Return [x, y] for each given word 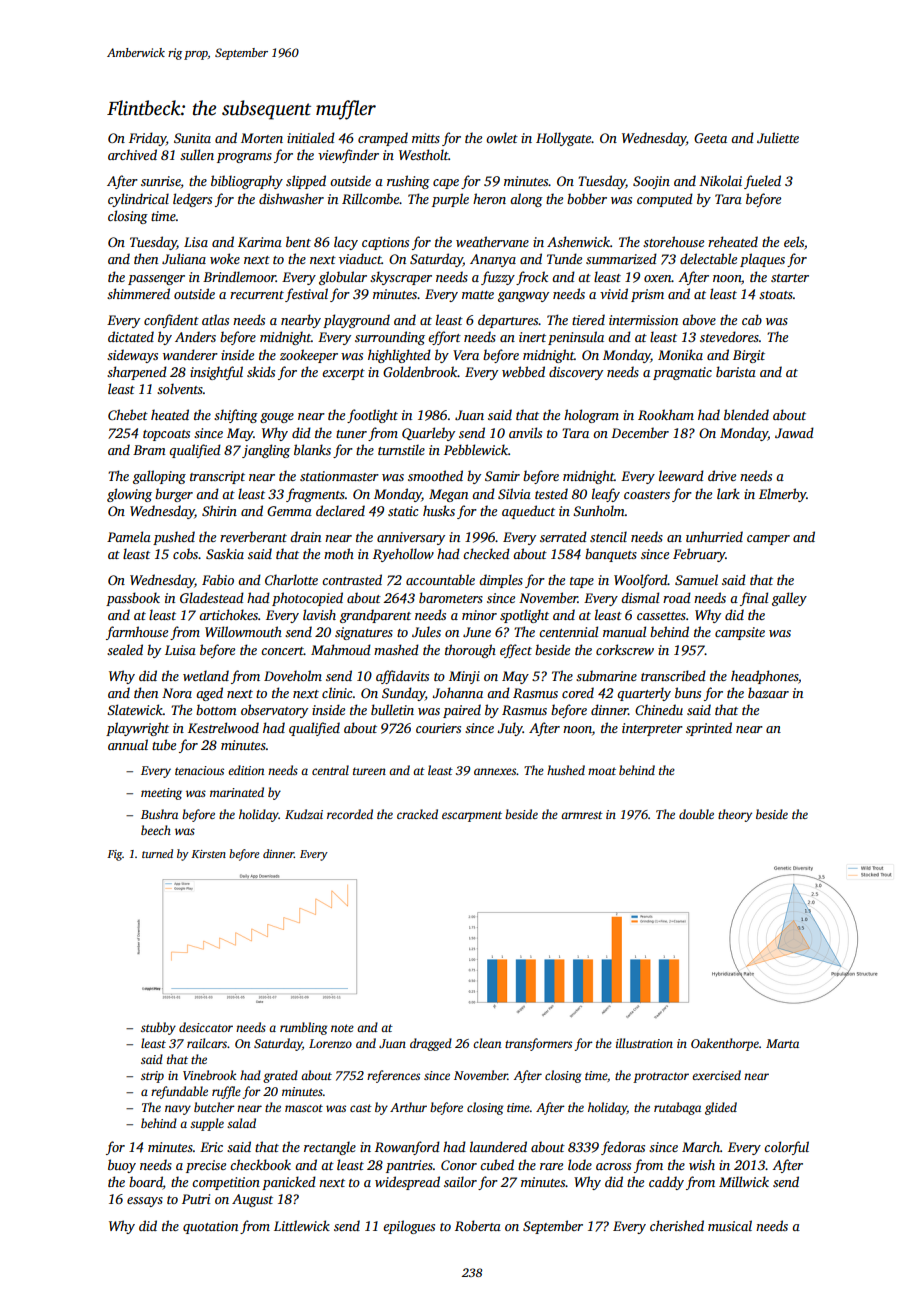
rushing [408, 182]
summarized [621, 258]
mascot [304, 1108]
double [696, 814]
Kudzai [304, 814]
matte [478, 295]
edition [246, 770]
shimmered [138, 293]
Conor [459, 1165]
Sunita [192, 138]
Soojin [651, 182]
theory [735, 815]
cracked [417, 814]
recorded [350, 814]
